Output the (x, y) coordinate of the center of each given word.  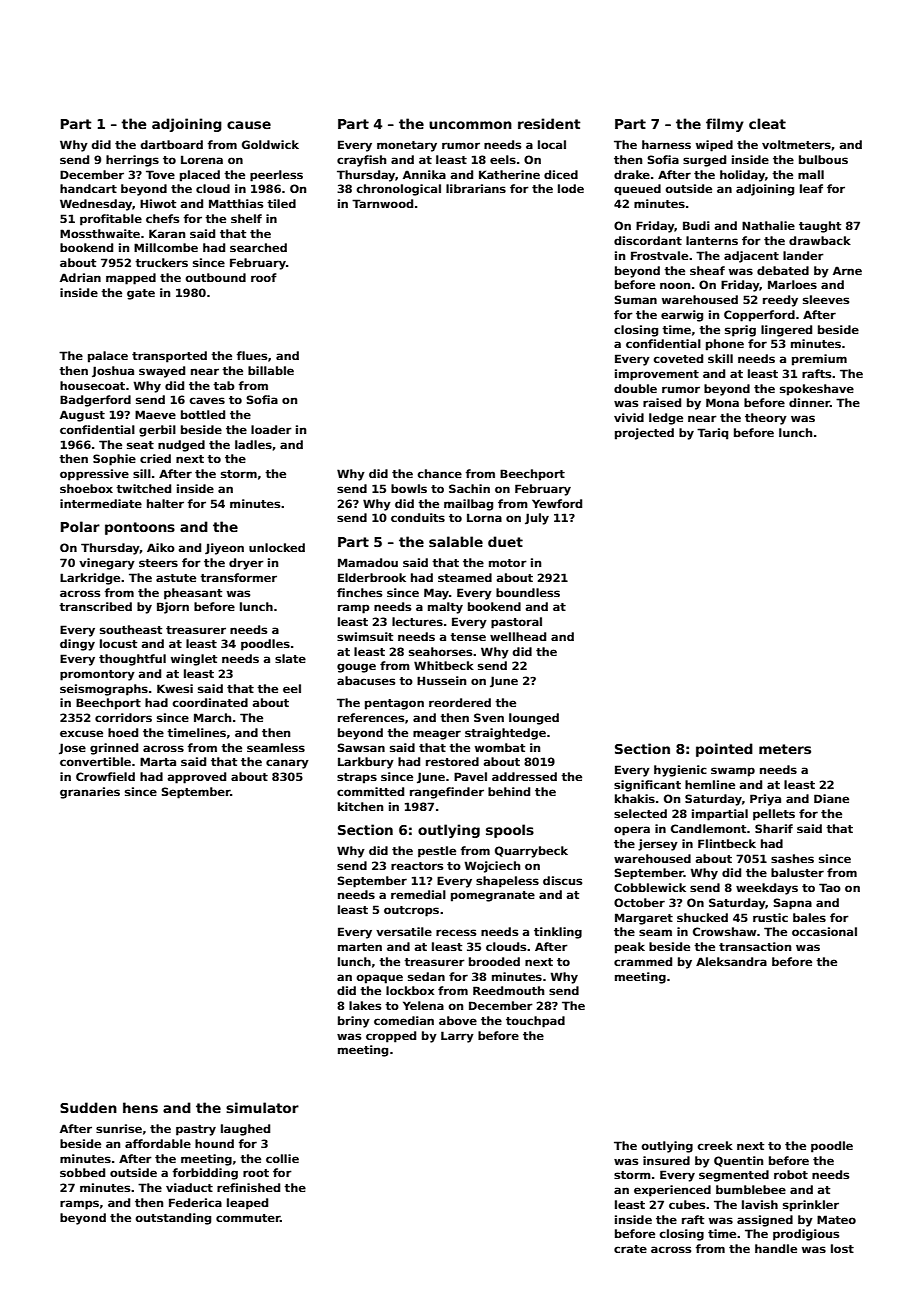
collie (282, 1158)
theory (766, 419)
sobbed (82, 1172)
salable (456, 541)
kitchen (360, 806)
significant (647, 786)
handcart (88, 188)
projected (644, 434)
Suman (636, 299)
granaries (90, 793)
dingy (77, 645)
